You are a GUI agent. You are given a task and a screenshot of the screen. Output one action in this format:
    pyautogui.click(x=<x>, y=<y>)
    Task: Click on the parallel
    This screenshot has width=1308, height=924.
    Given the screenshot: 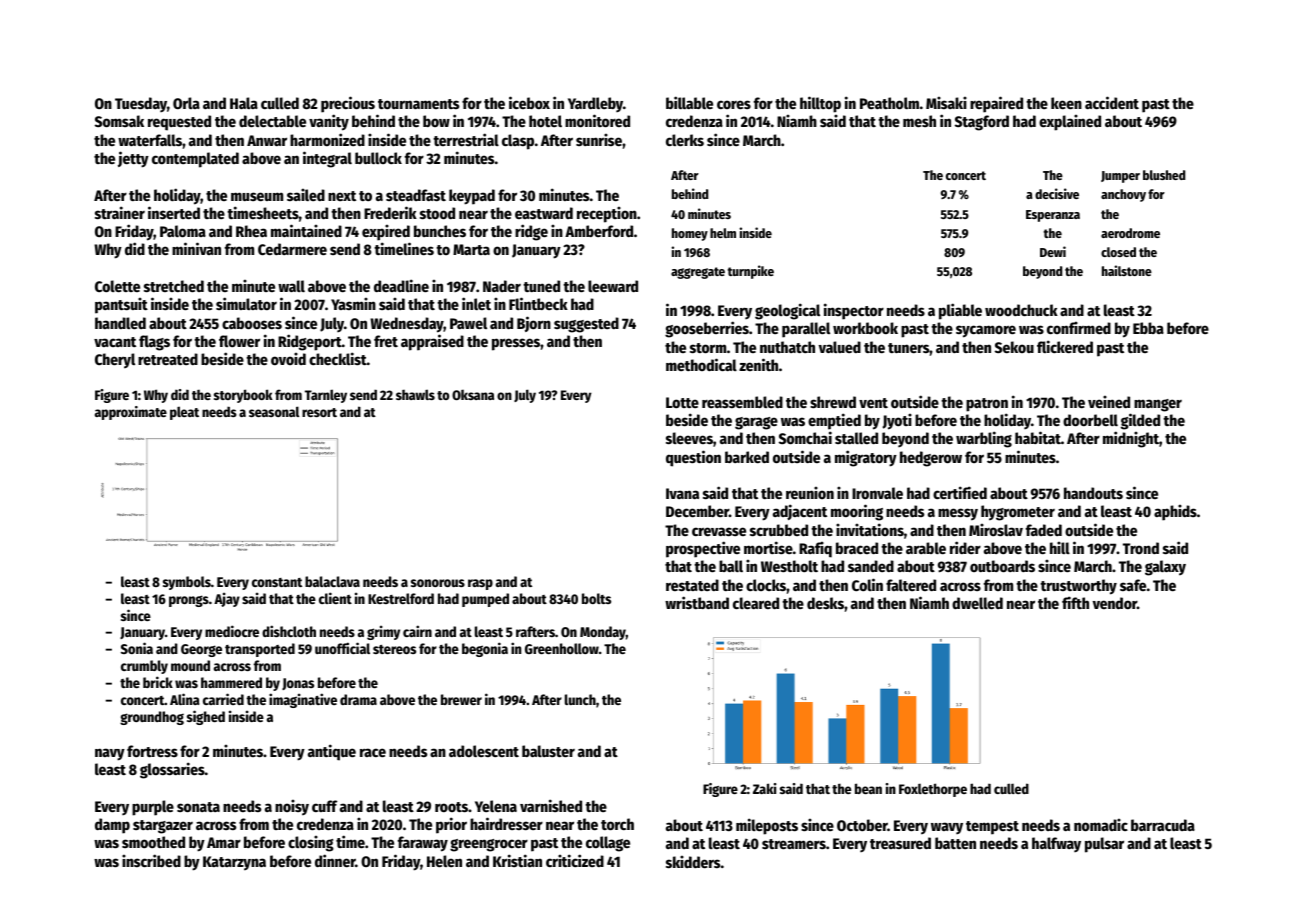 What is the action you would take?
    pyautogui.click(x=806, y=330)
